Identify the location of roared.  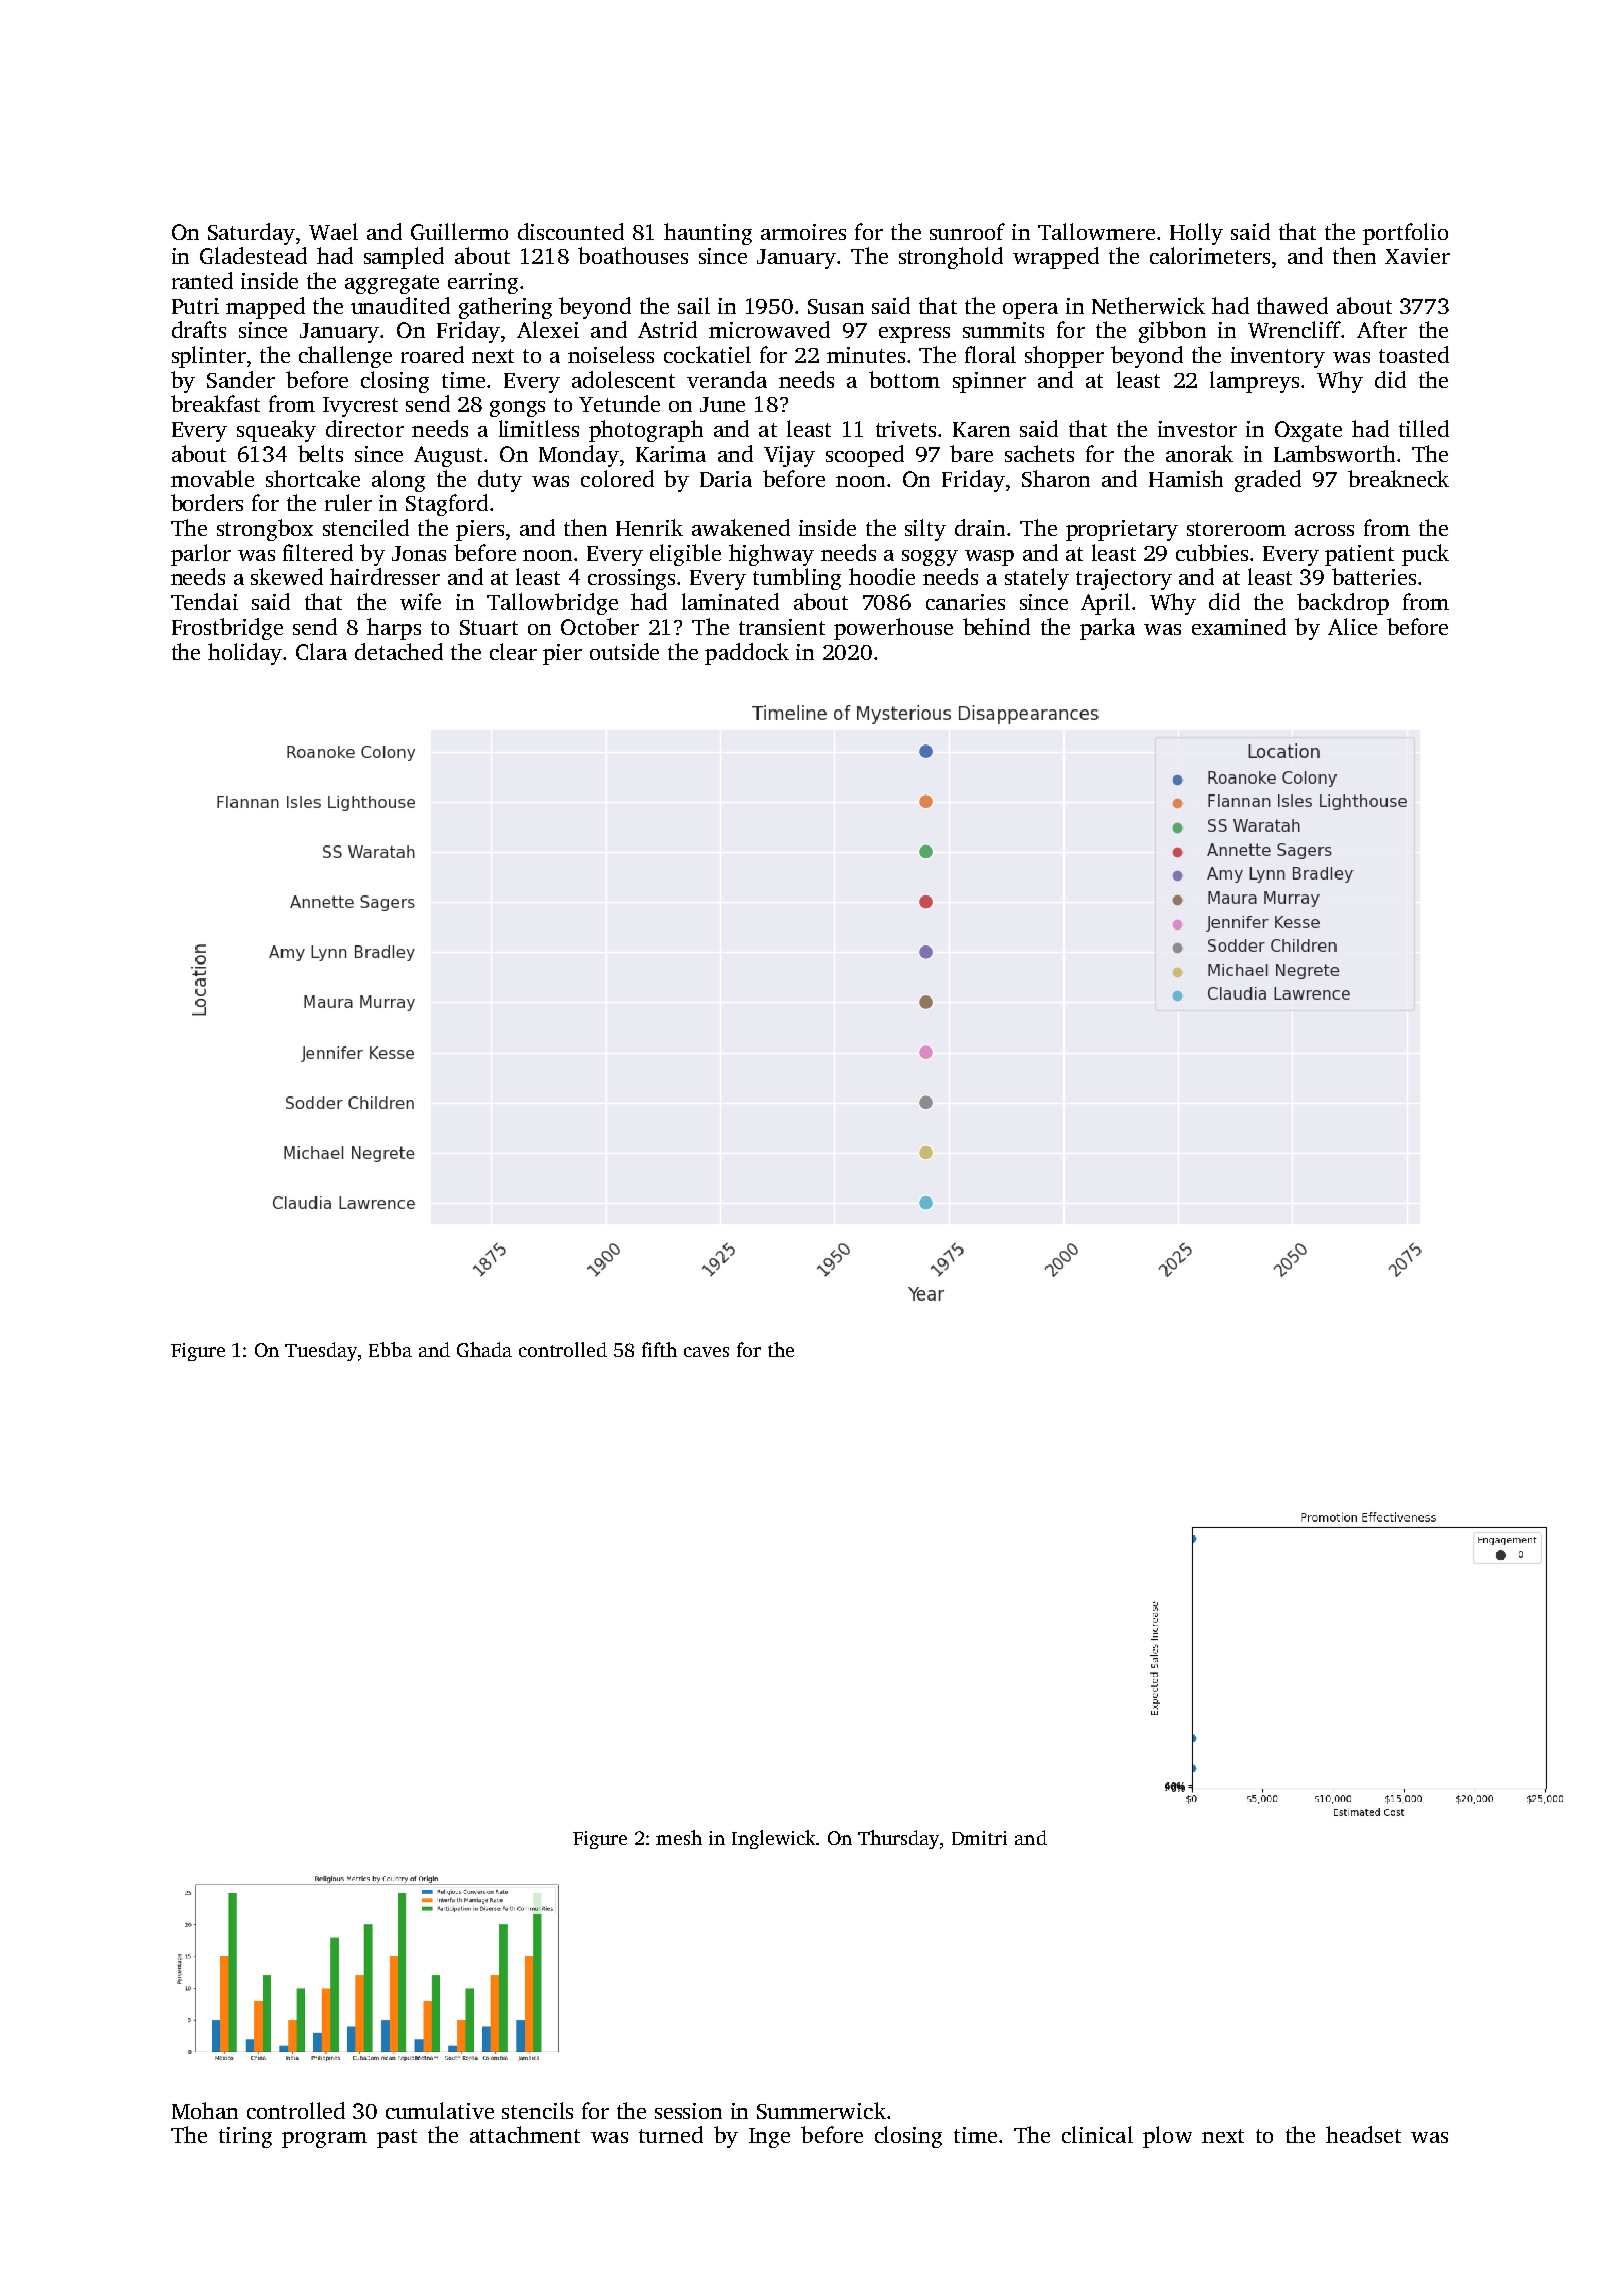
(432, 354).
